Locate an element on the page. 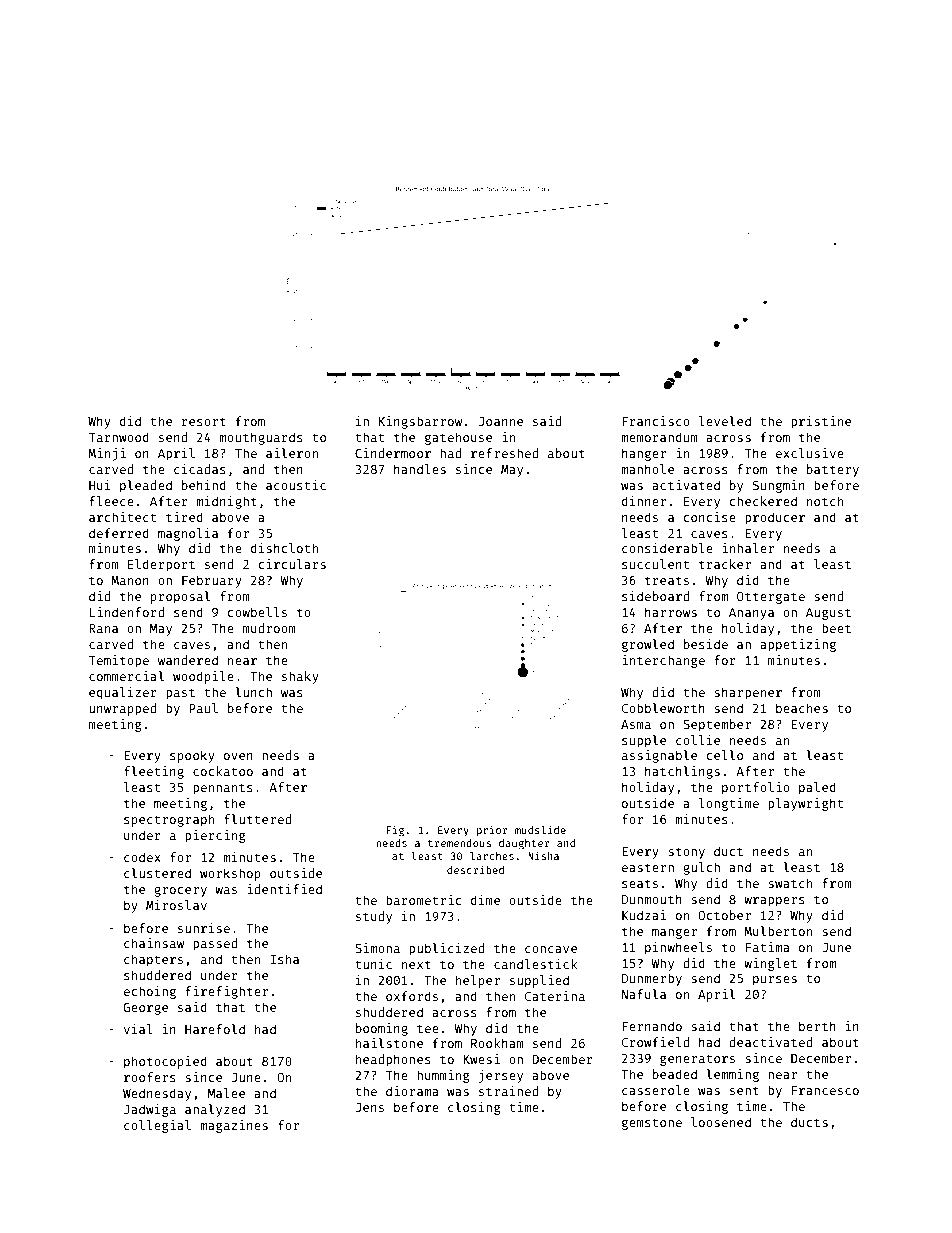  pristine is located at coordinates (821, 422).
